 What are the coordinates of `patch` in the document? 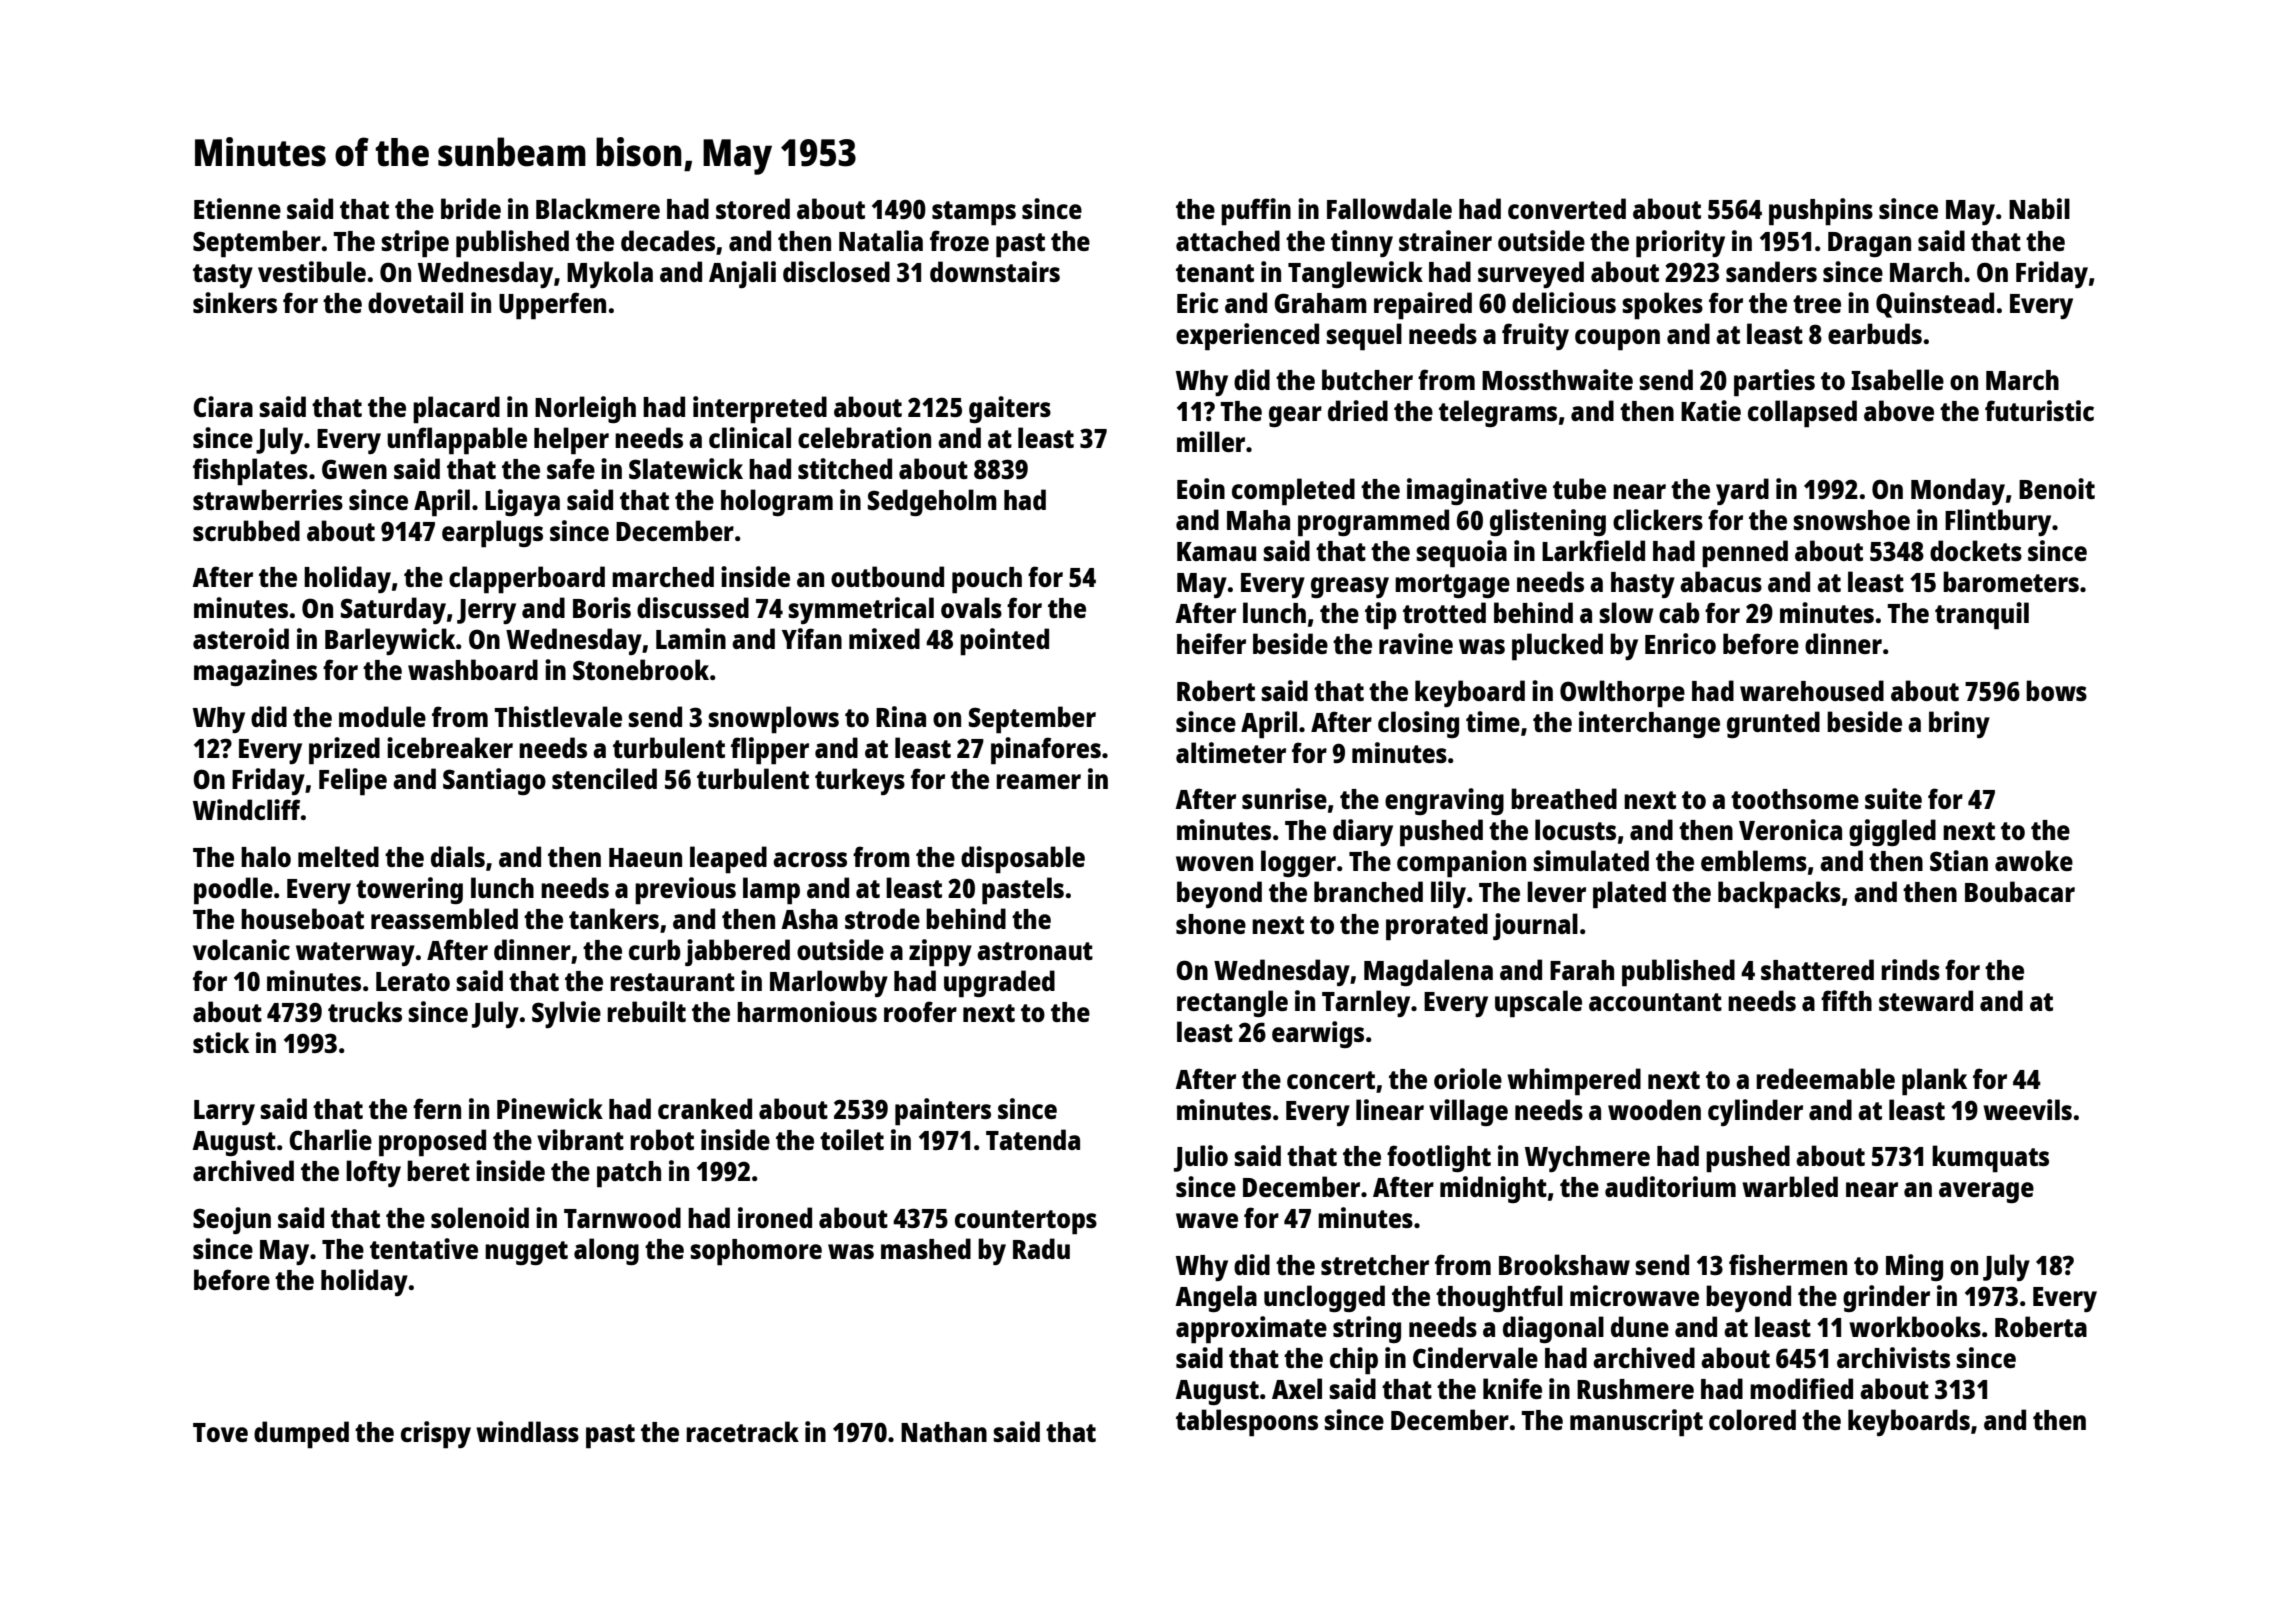 It's located at (629, 1174).
